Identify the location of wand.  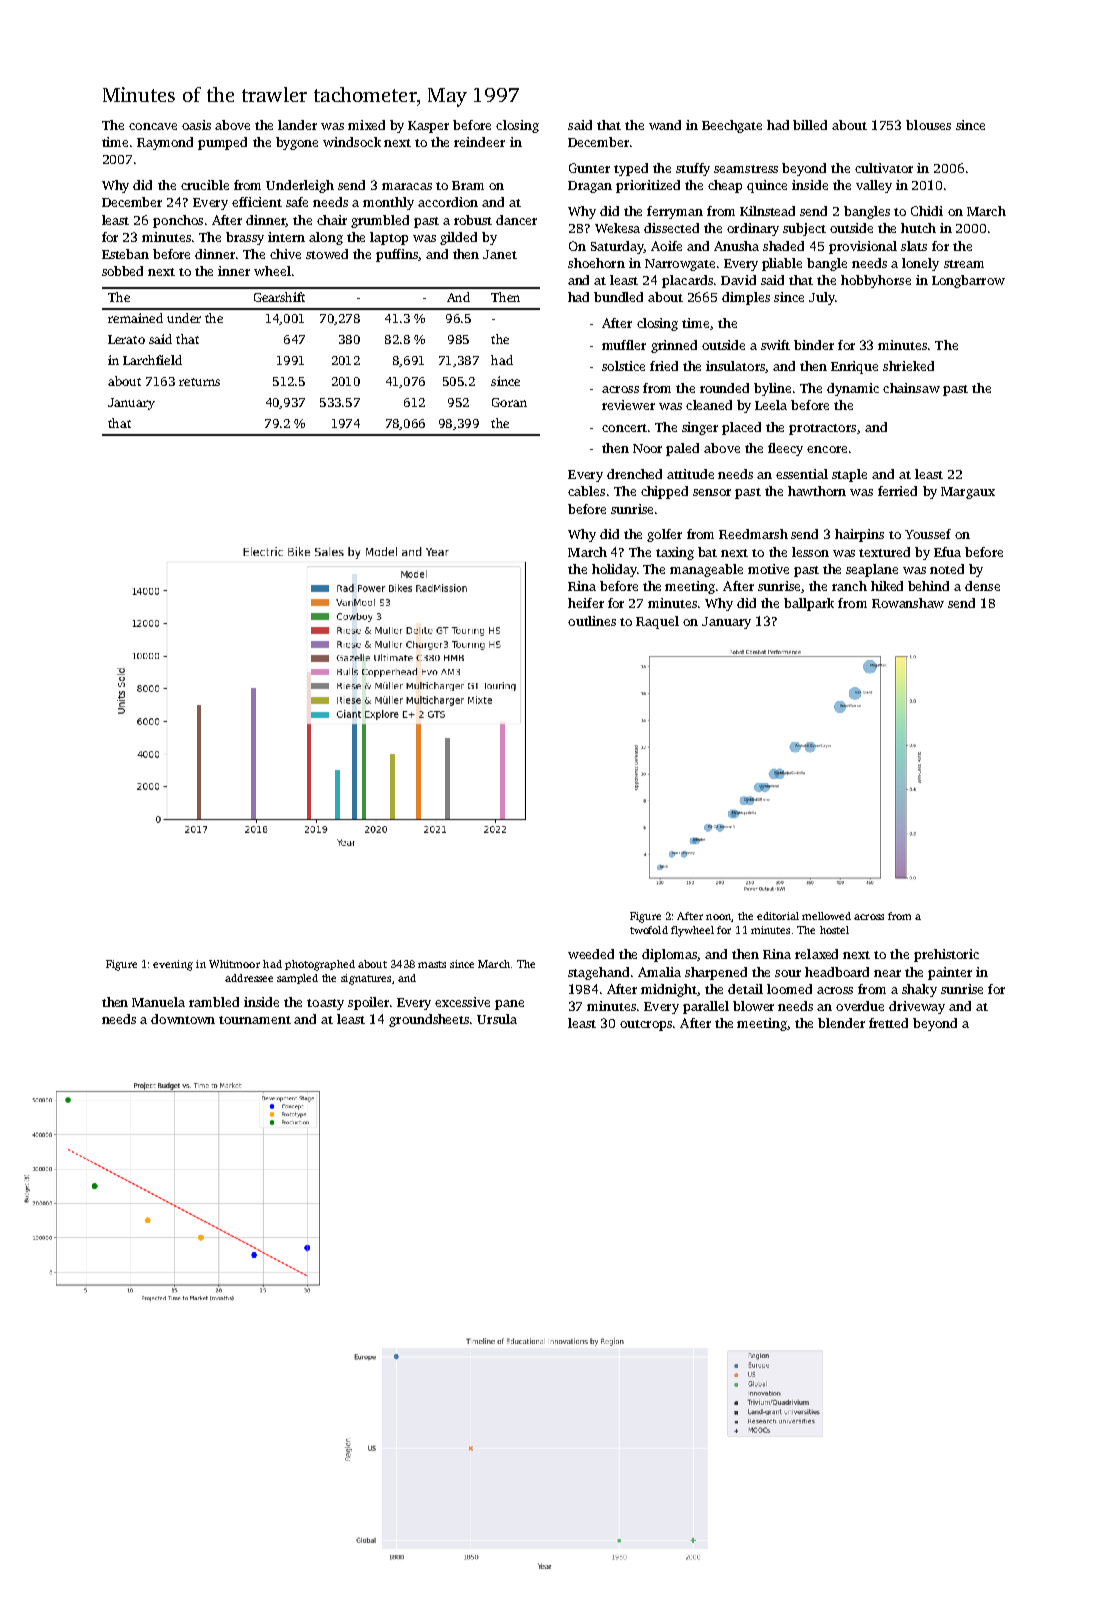
(665, 125).
